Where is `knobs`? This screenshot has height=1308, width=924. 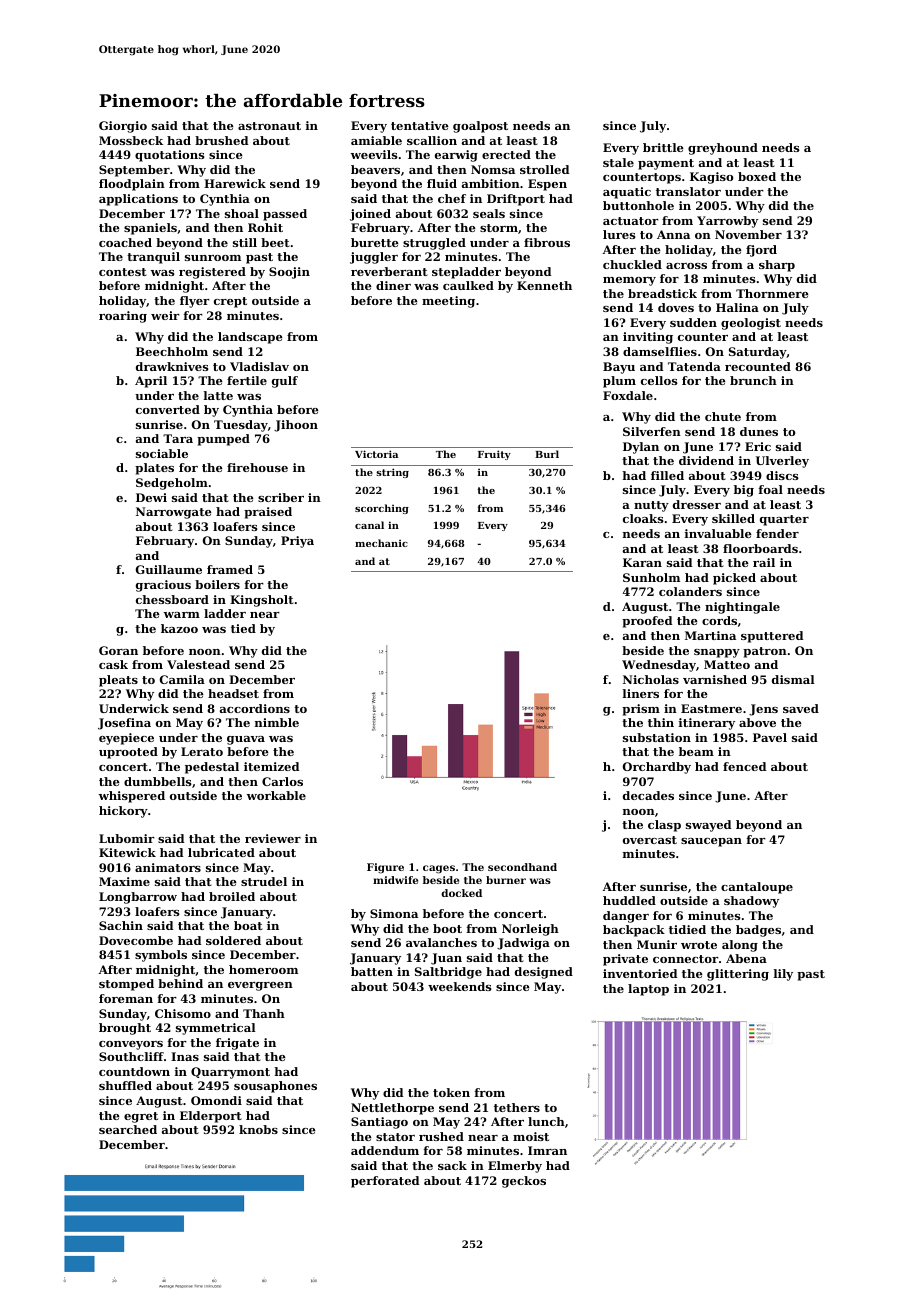
knobs is located at coordinates (258, 1129).
